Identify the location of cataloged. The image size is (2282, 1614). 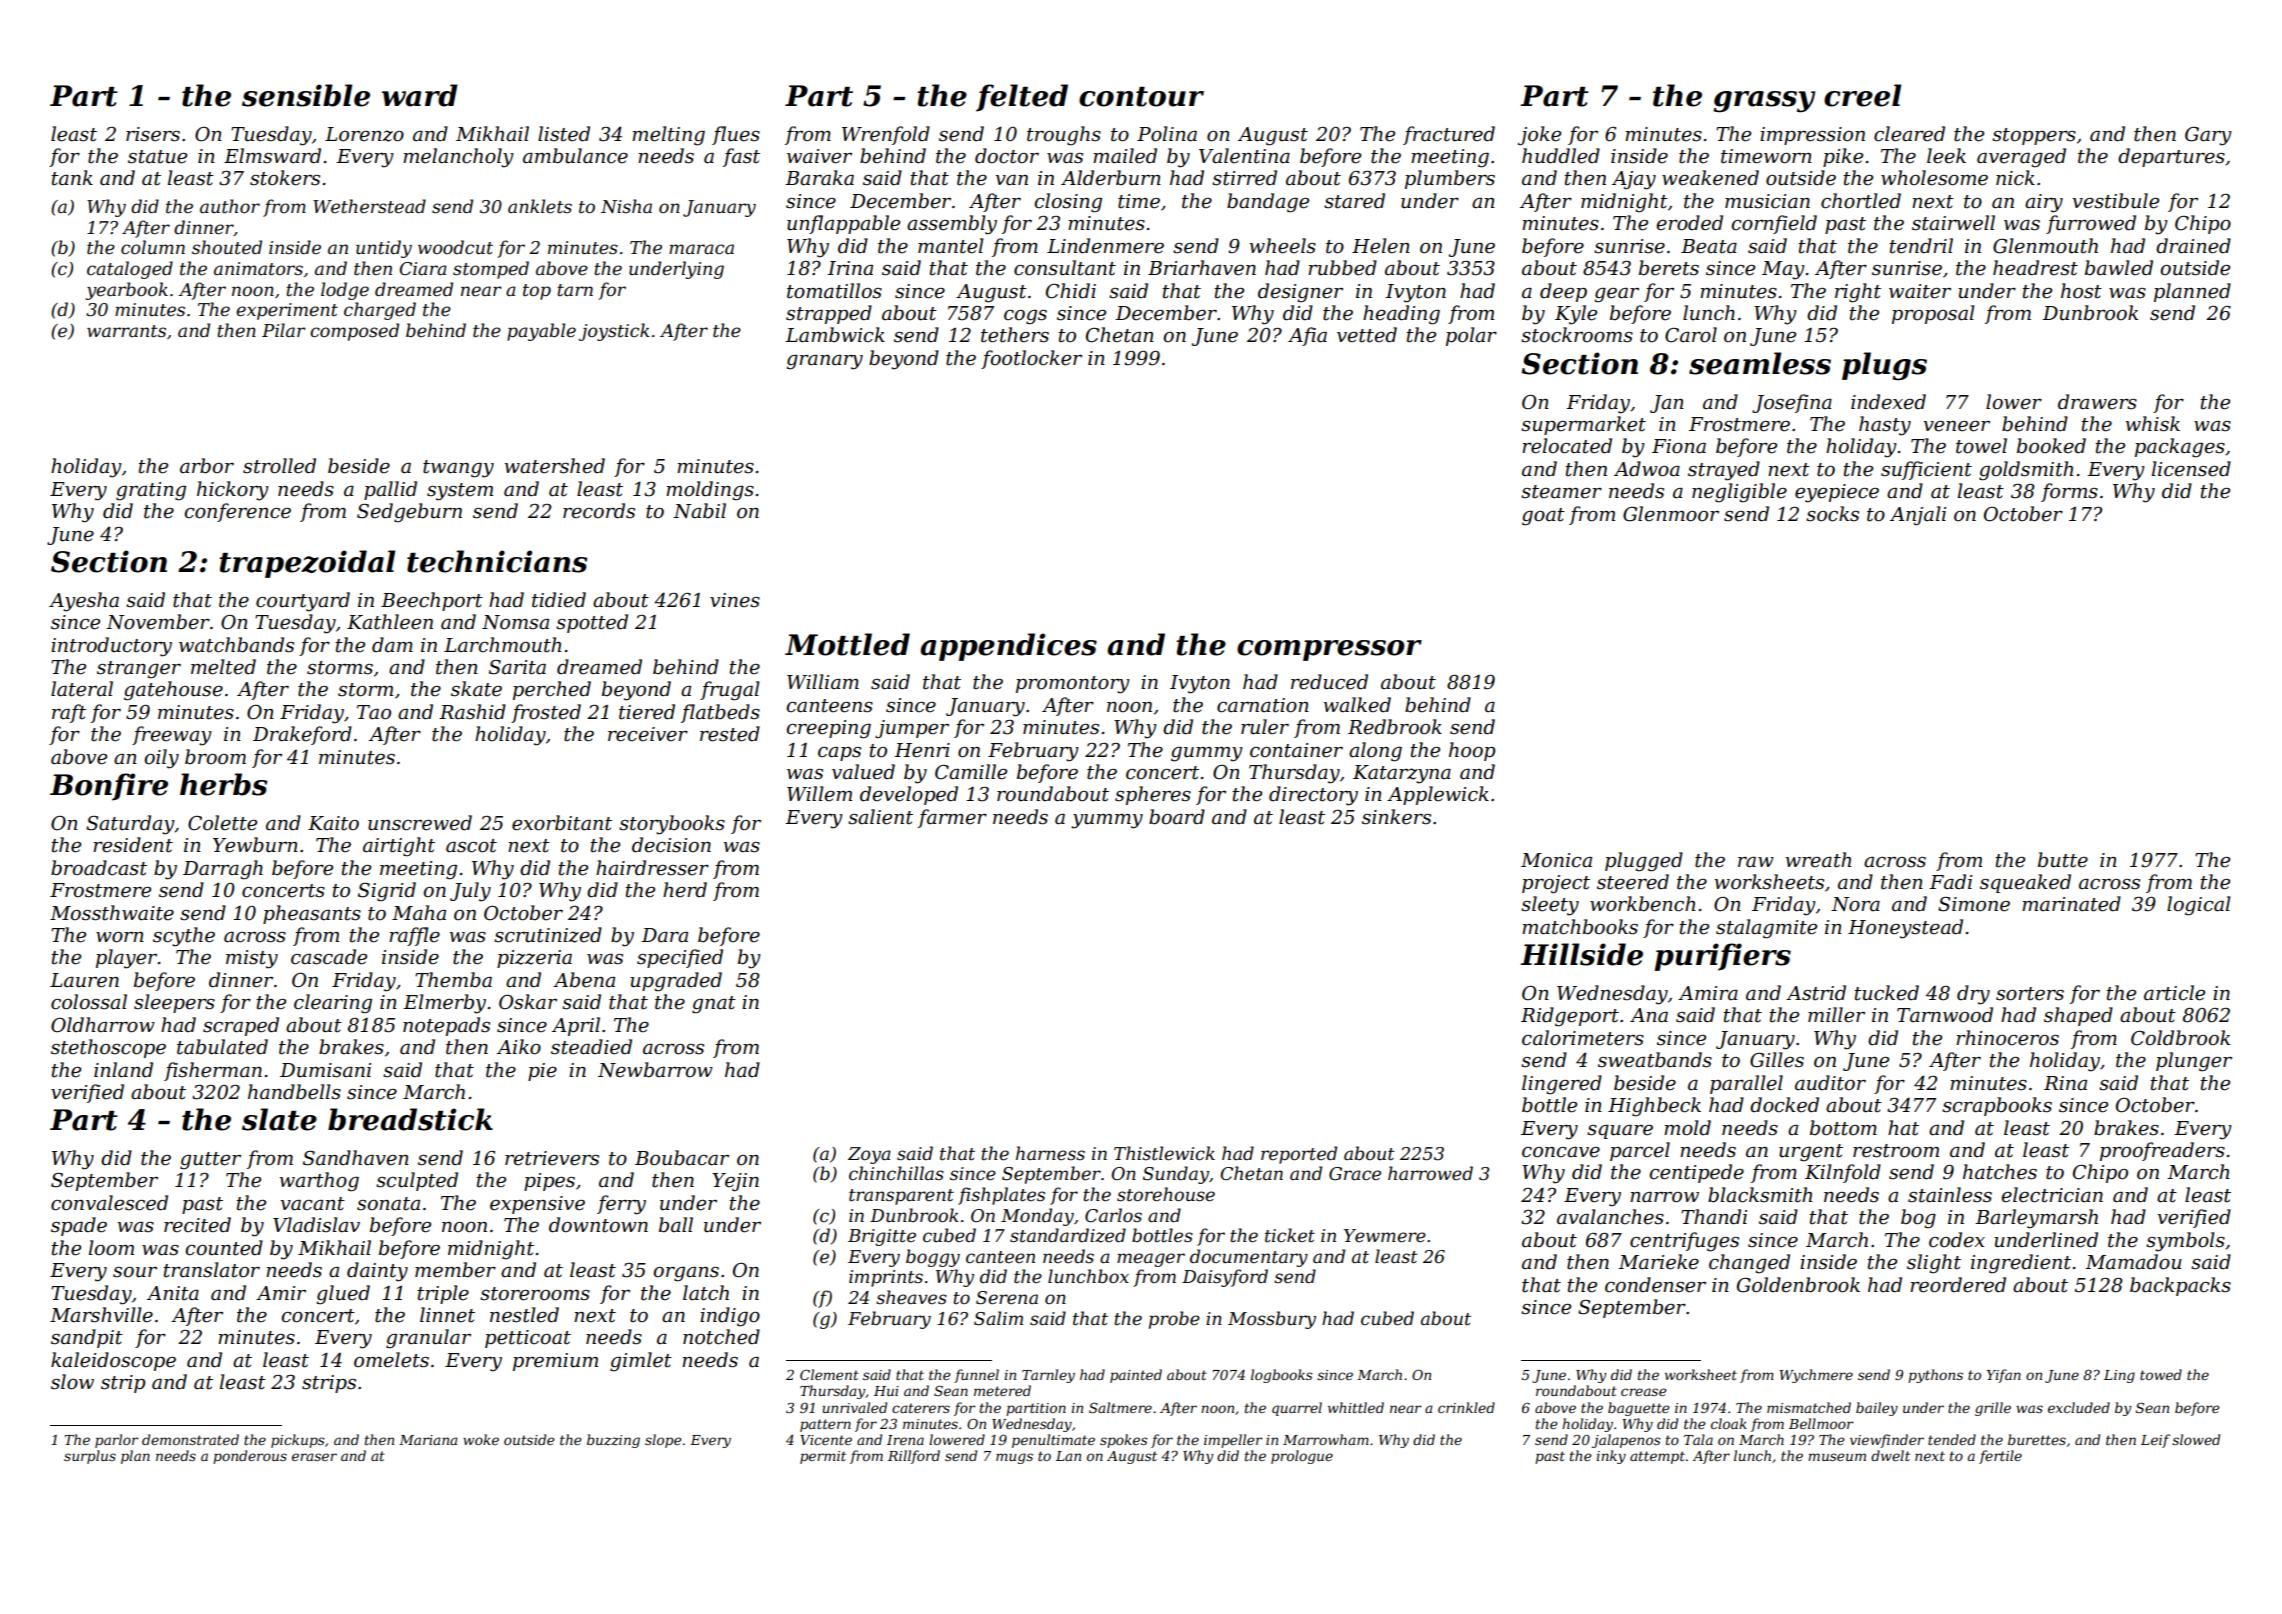
(130, 270).
